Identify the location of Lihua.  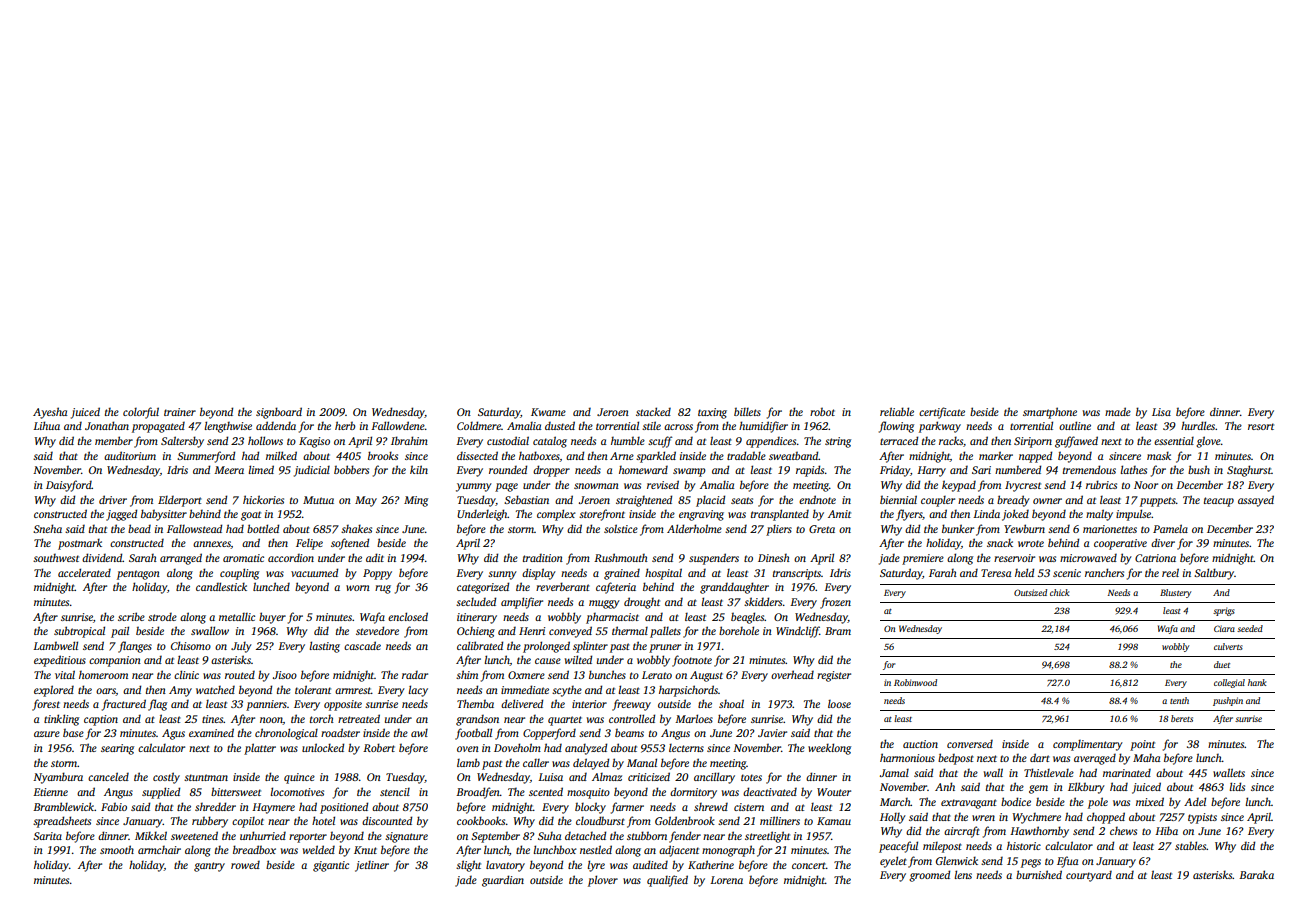
(46, 425).
